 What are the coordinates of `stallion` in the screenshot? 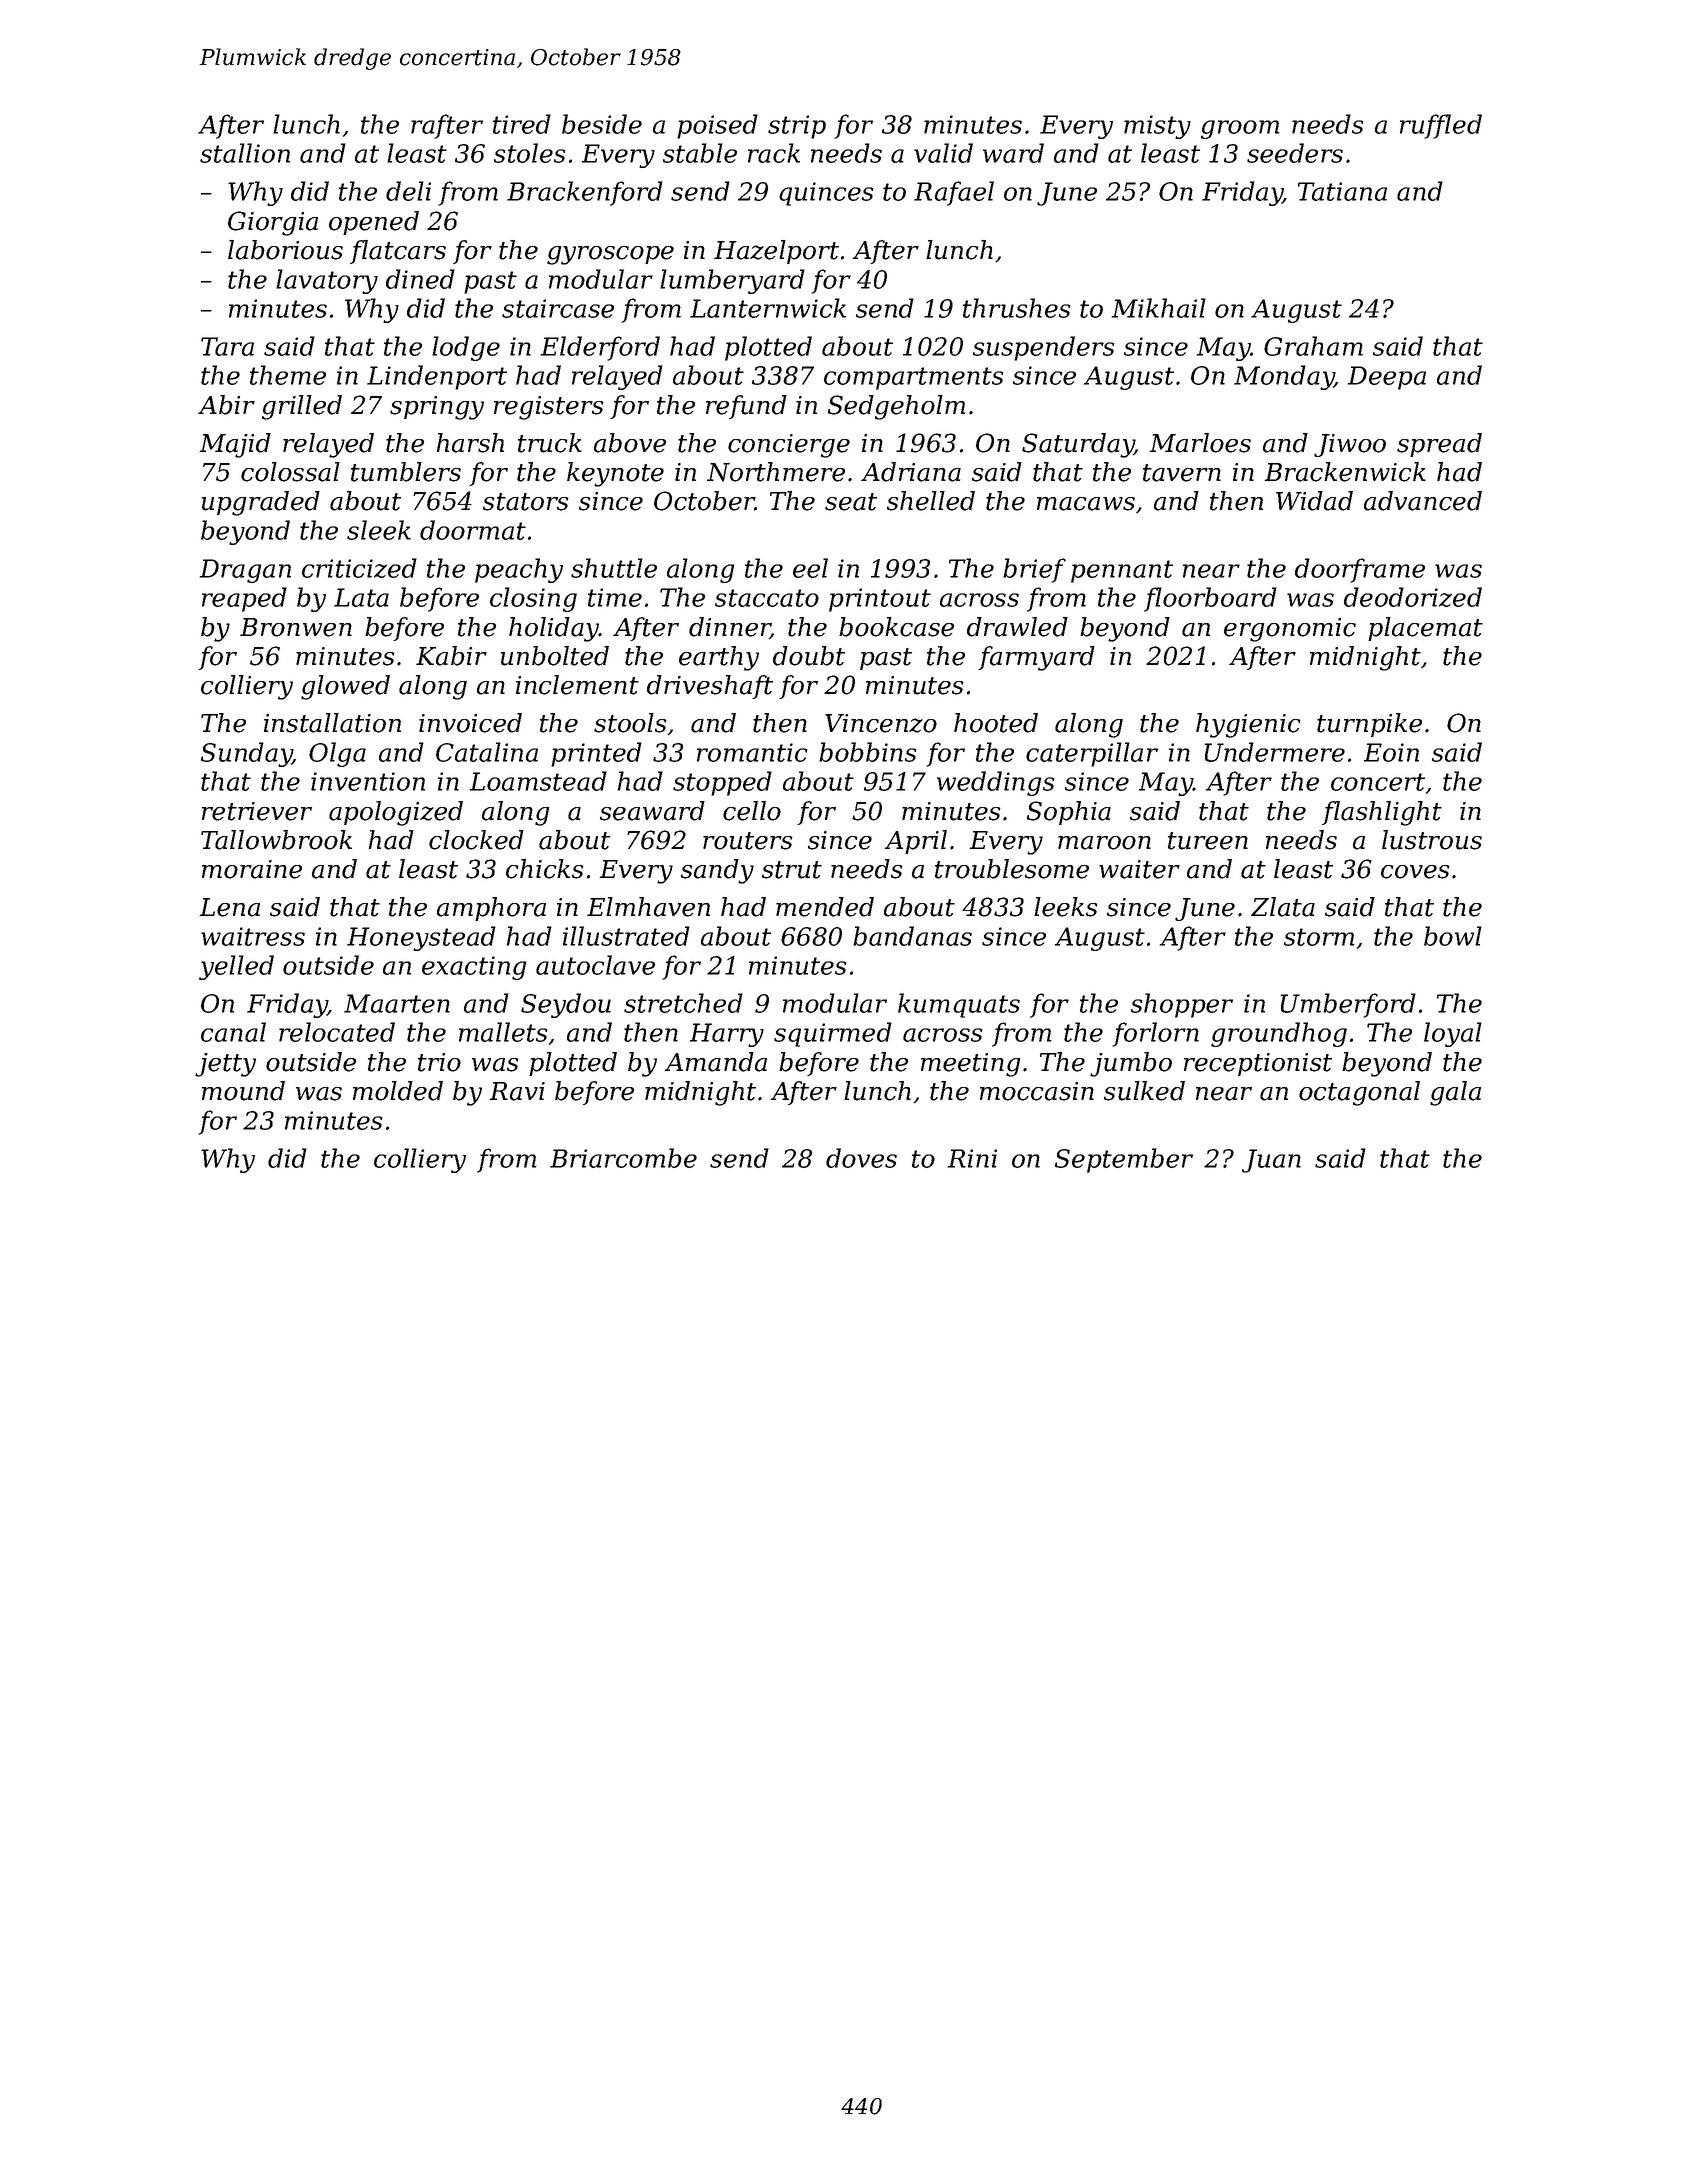 It's located at (245, 153).
